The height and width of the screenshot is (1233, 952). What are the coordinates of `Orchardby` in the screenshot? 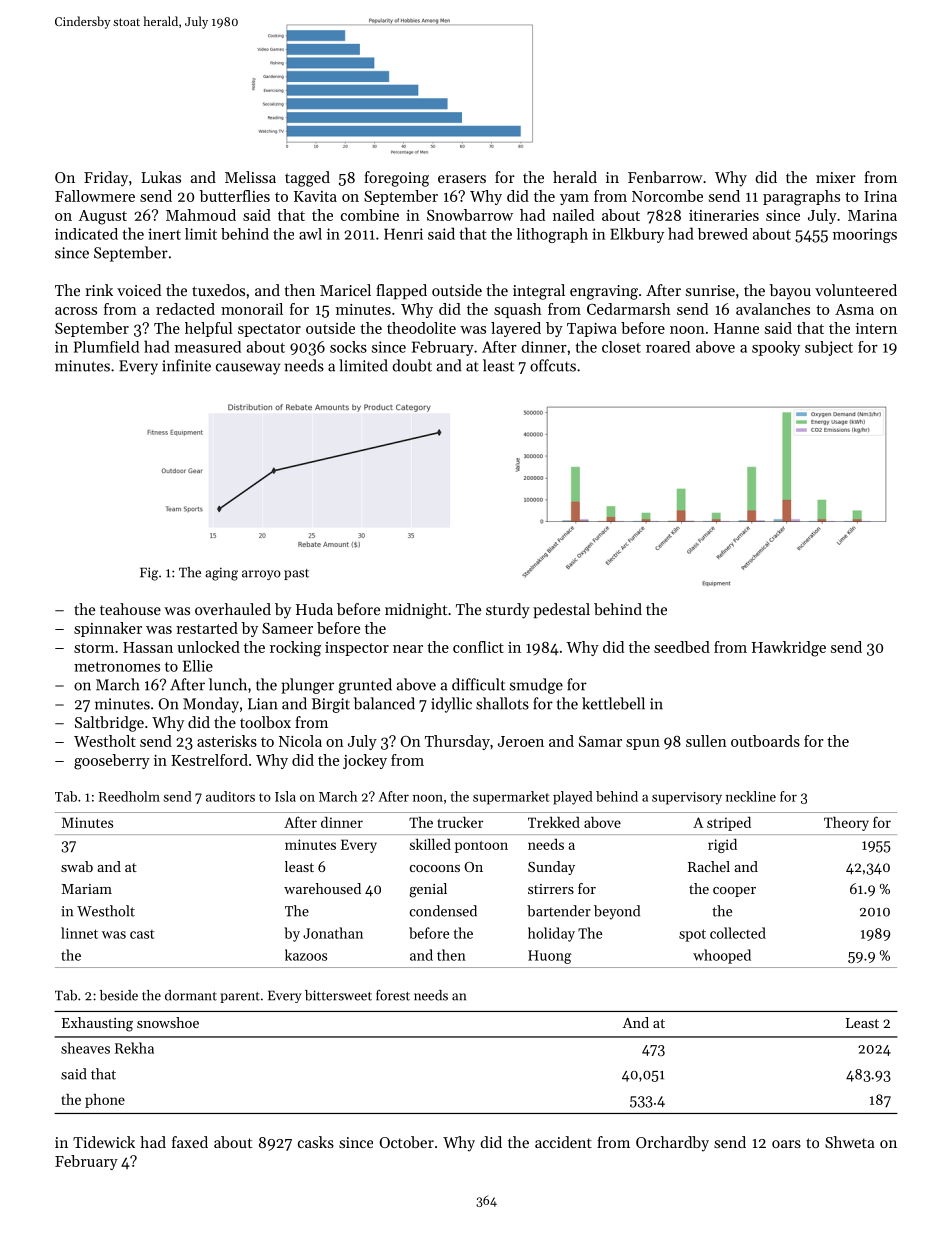 It's located at (672, 1144).
